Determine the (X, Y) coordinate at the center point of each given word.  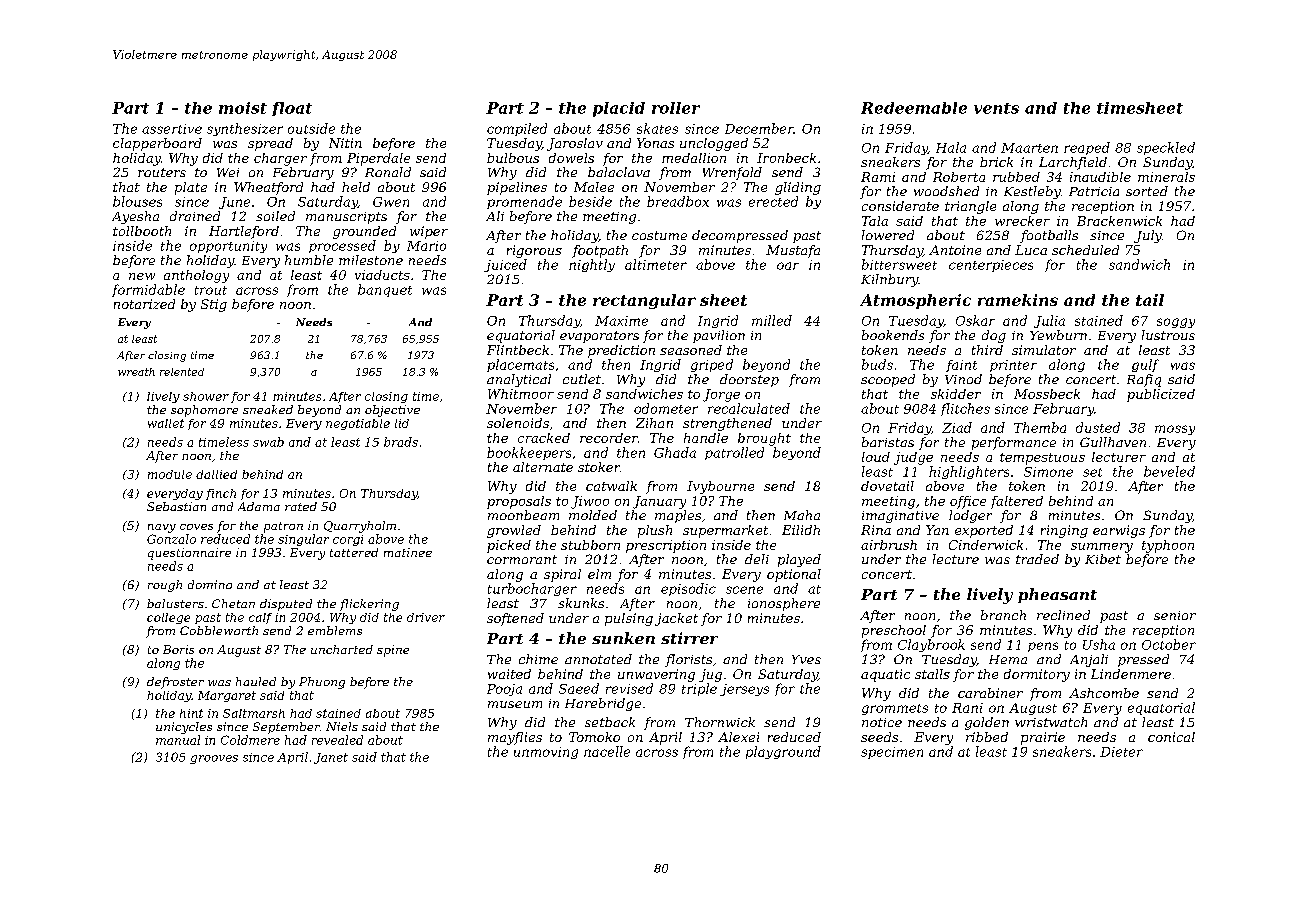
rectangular (644, 301)
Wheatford (268, 188)
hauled (256, 681)
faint (961, 366)
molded (593, 515)
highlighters (969, 472)
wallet (166, 423)
